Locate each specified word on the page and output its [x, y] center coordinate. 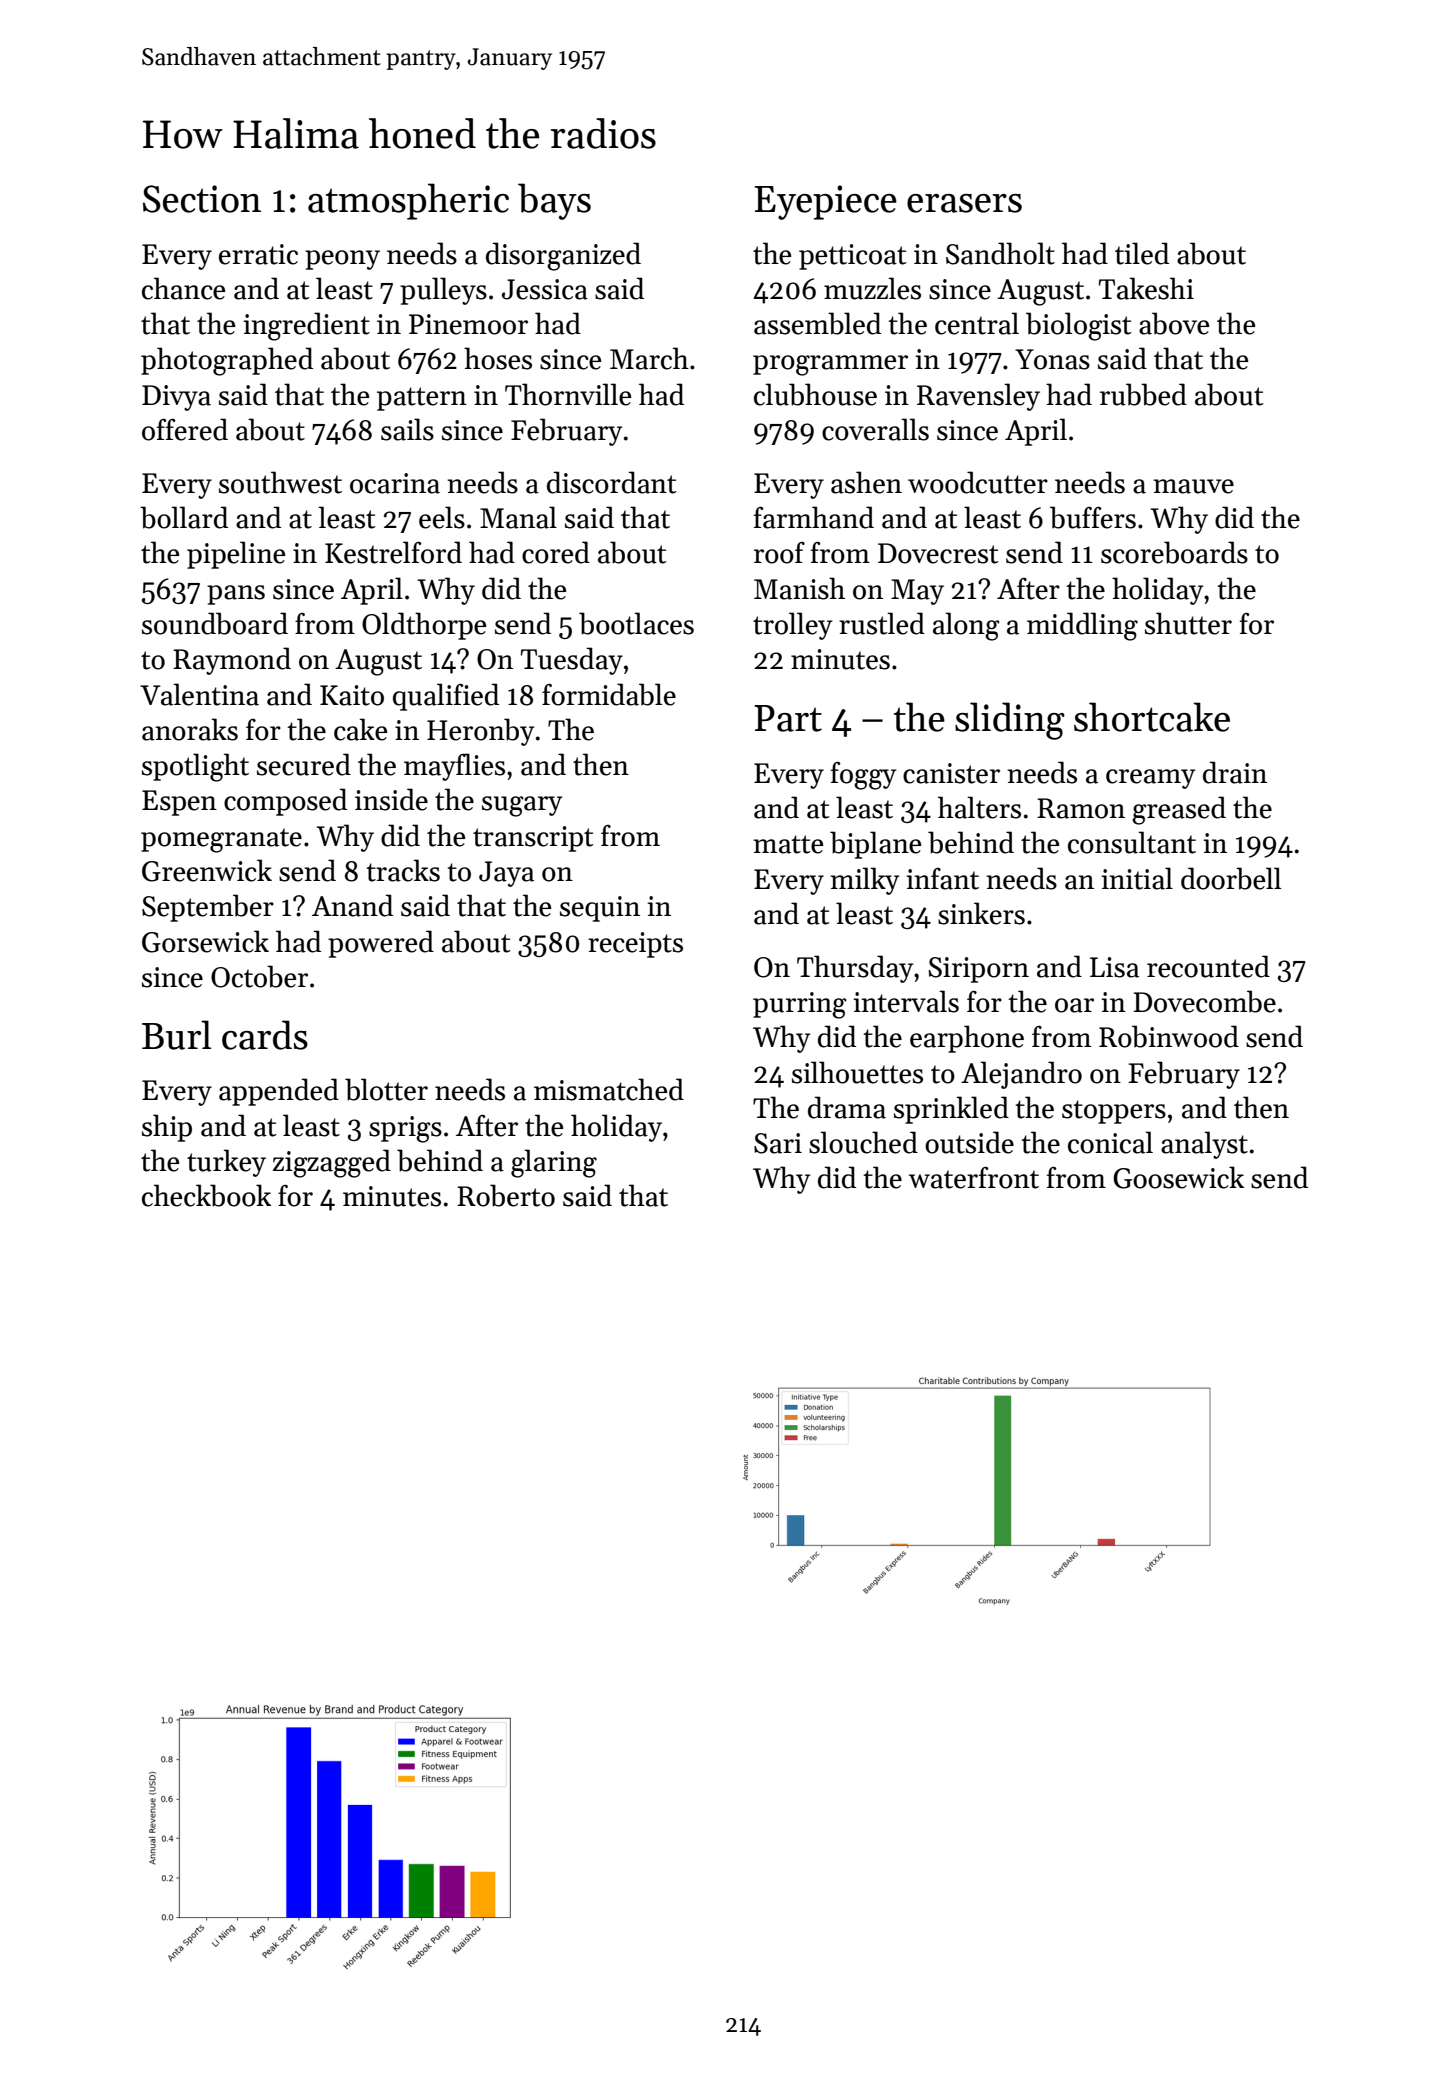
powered [381, 944]
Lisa [1114, 967]
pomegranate [221, 840]
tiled [1142, 253]
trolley [793, 626]
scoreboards [1174, 552]
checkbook [206, 1195]
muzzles [872, 288]
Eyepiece [826, 202]
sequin [600, 909]
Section [202, 199]
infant [942, 879]
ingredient [306, 326]
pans [236, 595]
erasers [964, 203]
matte [788, 844]
